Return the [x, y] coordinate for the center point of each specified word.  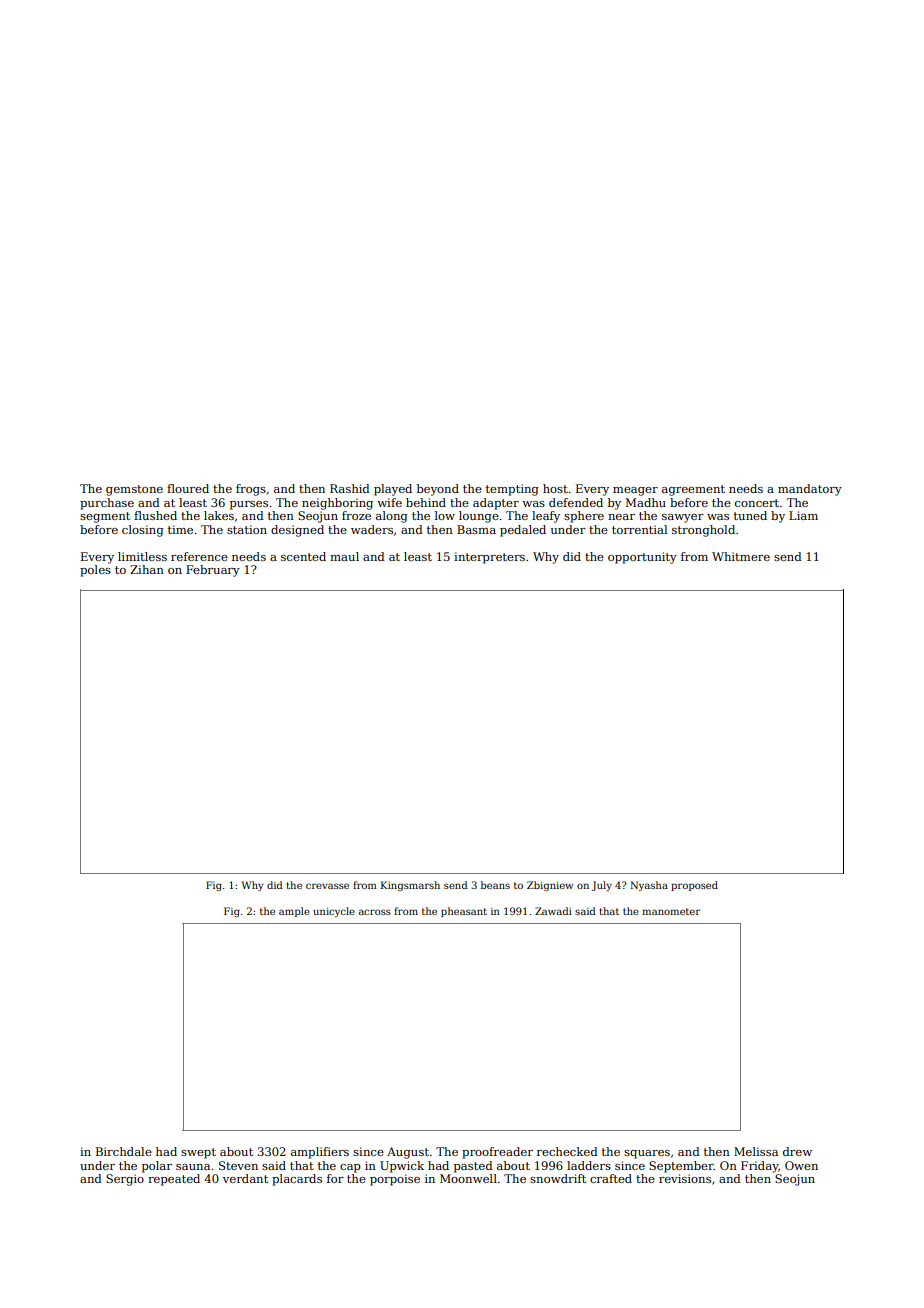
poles [95, 571]
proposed [694, 886]
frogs [251, 490]
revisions [685, 1178]
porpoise [395, 1180]
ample [294, 912]
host [555, 488]
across [375, 912]
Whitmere [741, 556]
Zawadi [553, 911]
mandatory [810, 490]
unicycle [334, 912]
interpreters [489, 558]
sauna [193, 1167]
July [602, 886]
